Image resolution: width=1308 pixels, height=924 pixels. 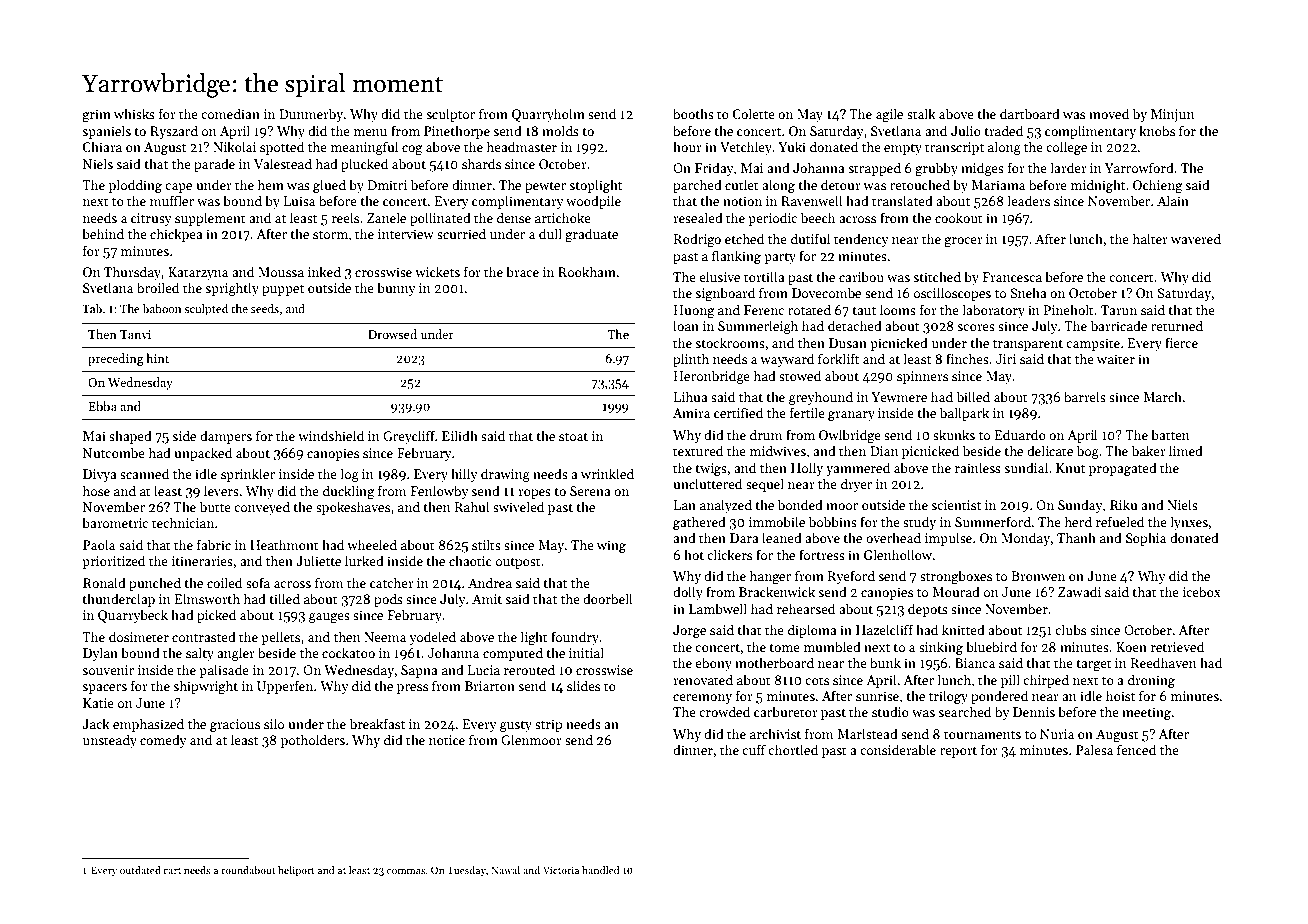 What do you see at coordinates (561, 870) in the image?
I see `Victoria` at bounding box center [561, 870].
